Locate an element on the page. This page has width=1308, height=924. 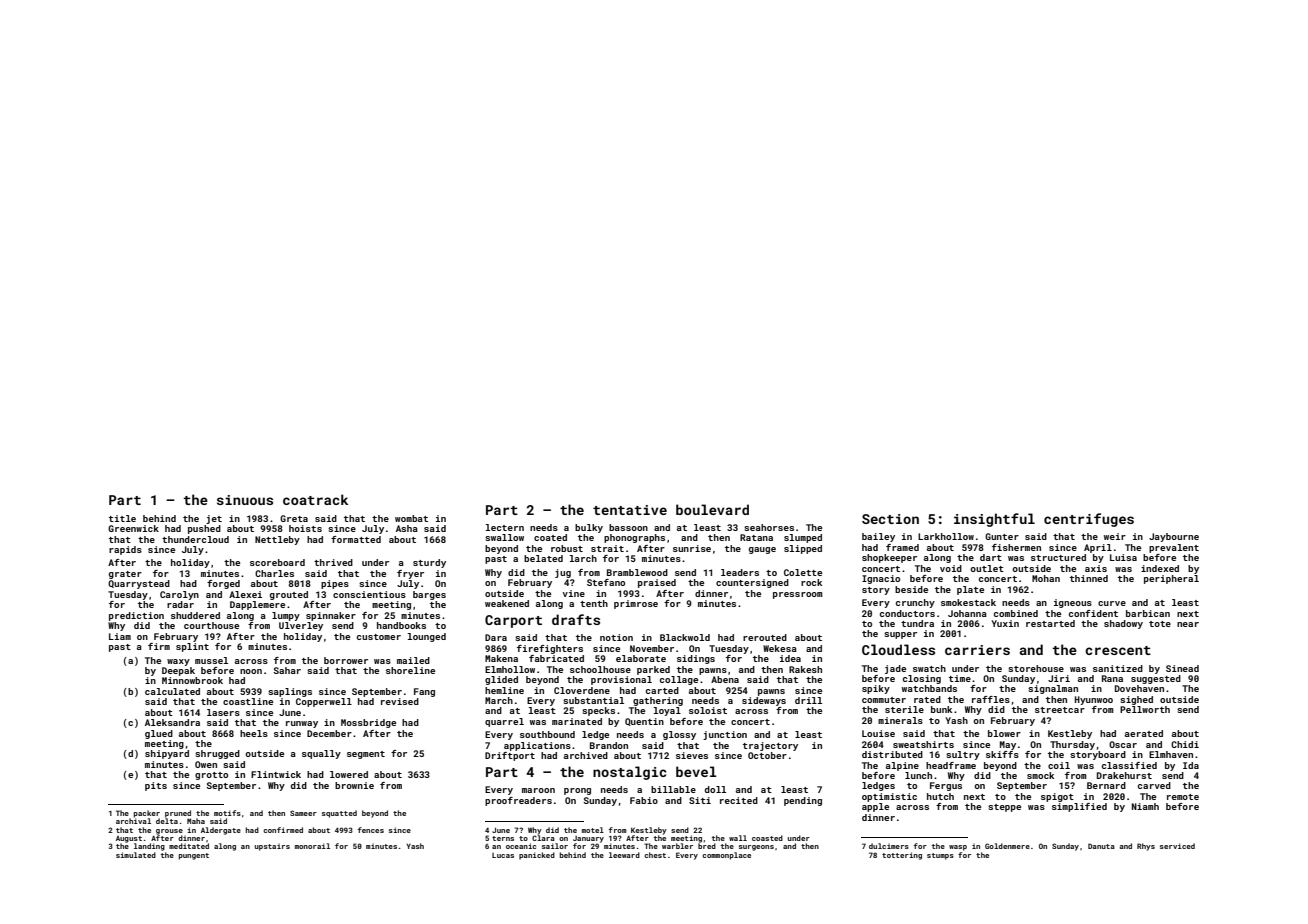
Carolyn is located at coordinates (179, 595).
